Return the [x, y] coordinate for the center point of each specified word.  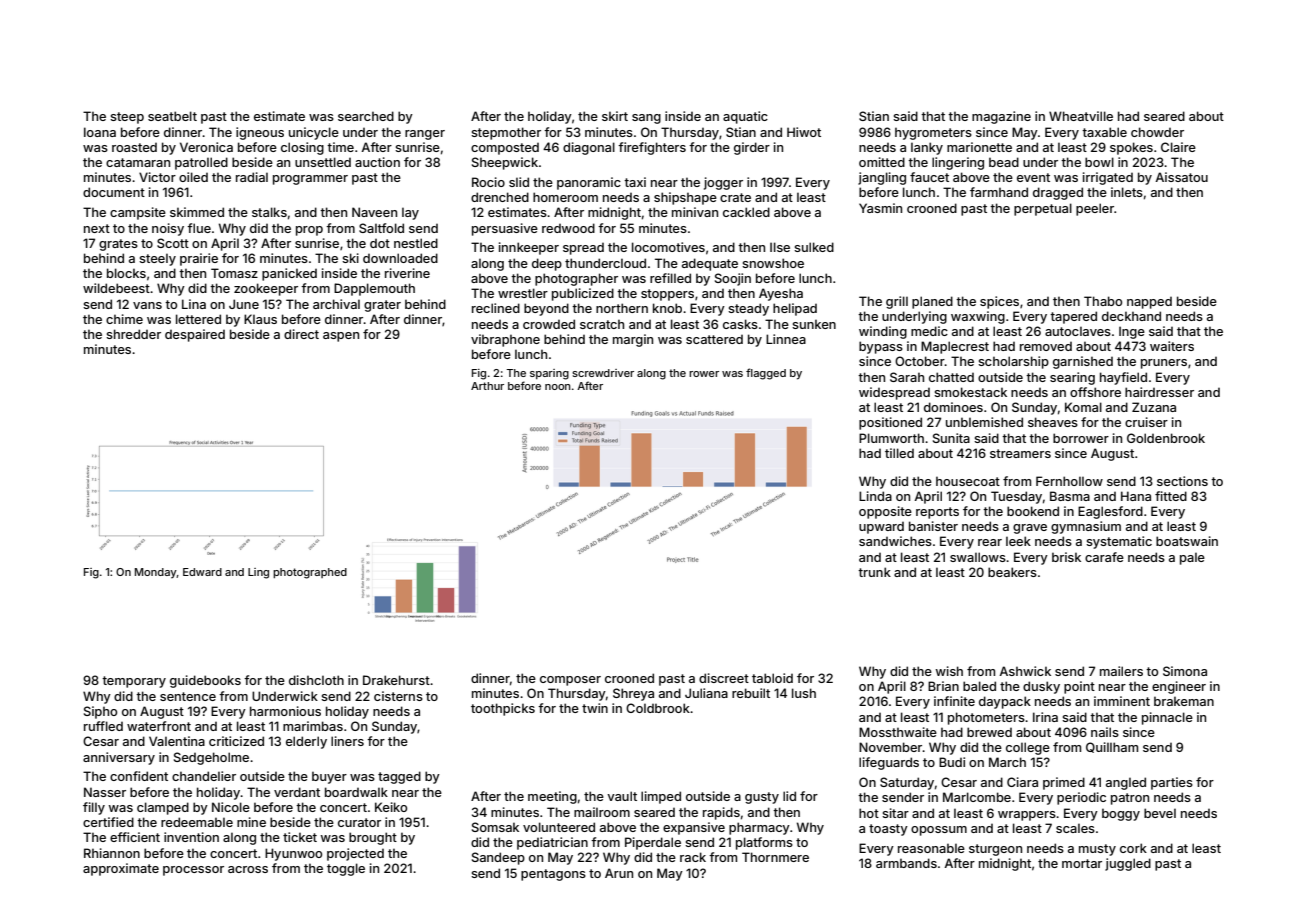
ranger [425, 135]
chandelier [204, 776]
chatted [951, 377]
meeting [552, 797]
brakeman [1184, 701]
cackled [746, 212]
